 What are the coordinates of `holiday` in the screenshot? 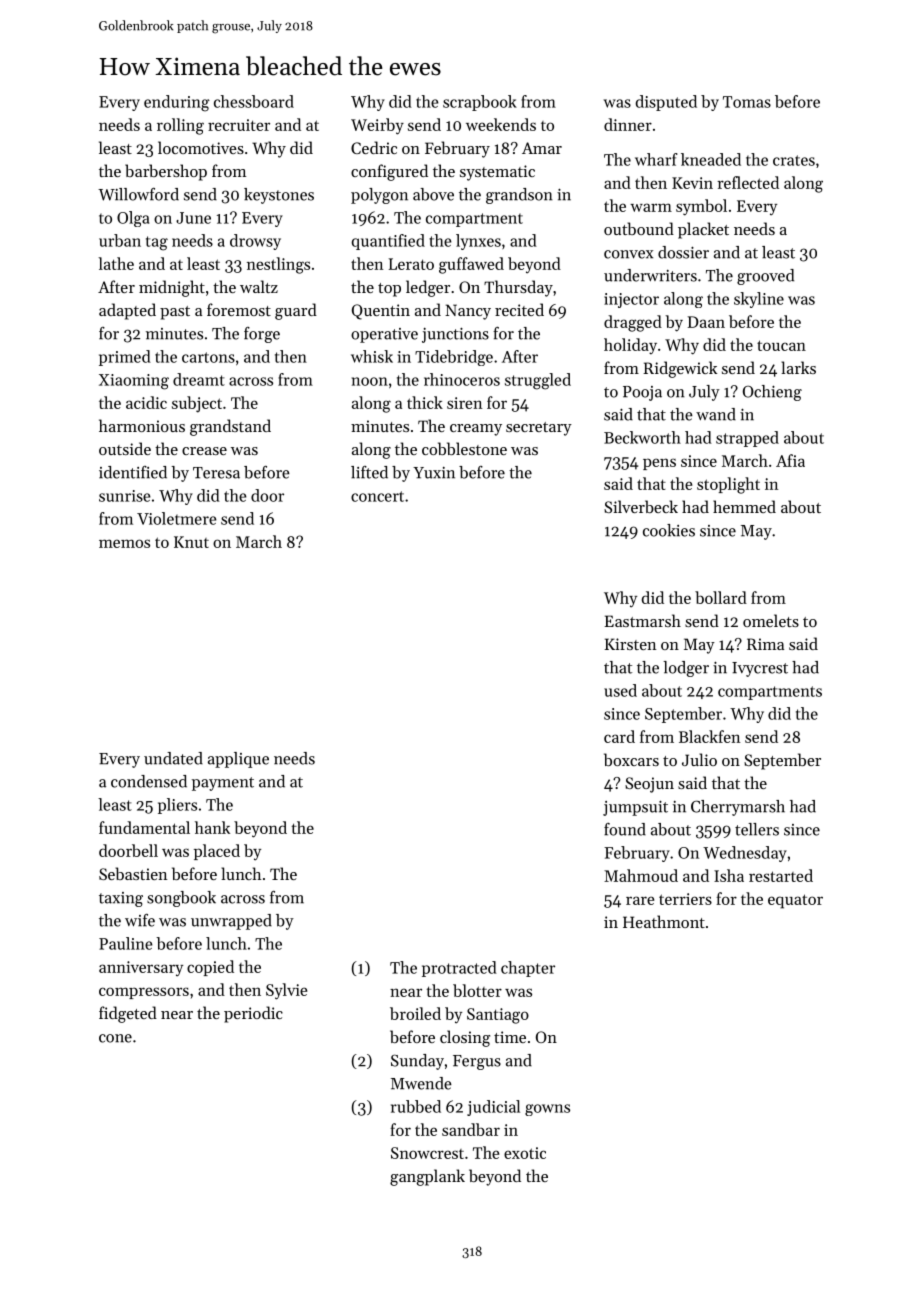 It's located at (630, 346).
